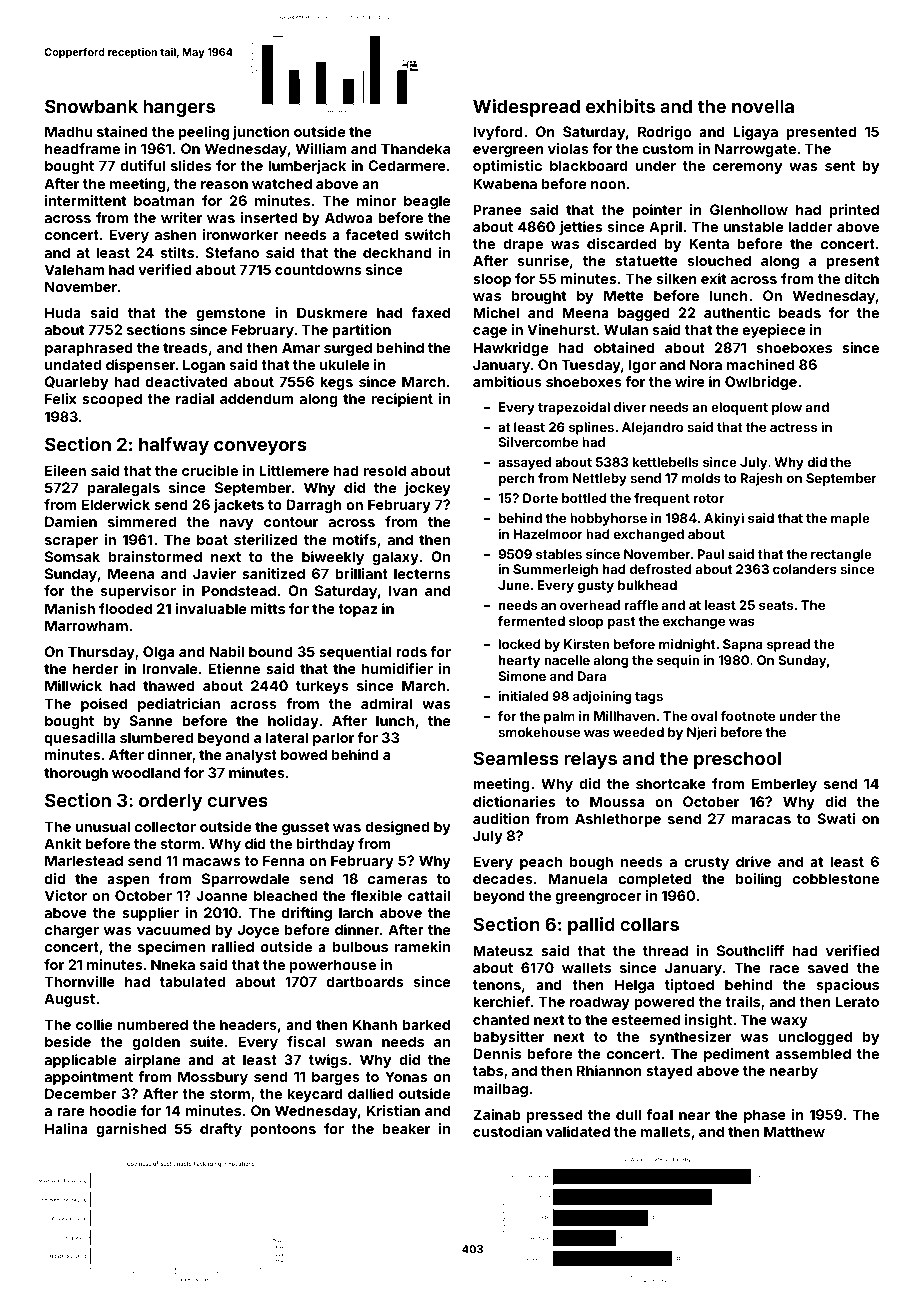 Image resolution: width=924 pixels, height=1308 pixels. What do you see at coordinates (507, 381) in the page?
I see `ambitious` at bounding box center [507, 381].
